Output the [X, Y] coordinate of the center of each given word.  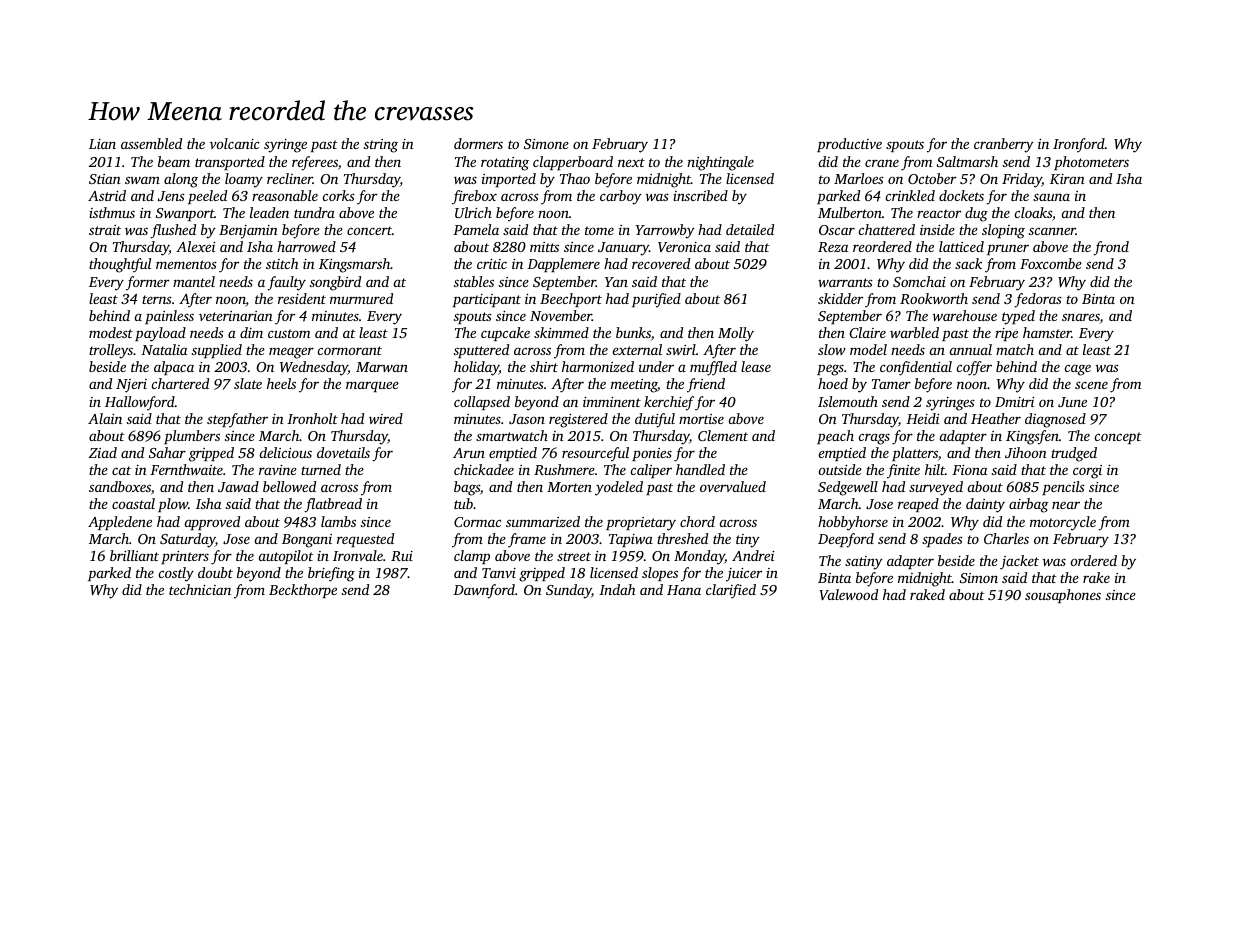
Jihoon [1026, 452]
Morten [569, 487]
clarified [731, 591]
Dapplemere [563, 265]
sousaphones [1063, 596]
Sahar [167, 452]
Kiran [1067, 179]
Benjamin [248, 232]
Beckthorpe [303, 591]
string [381, 146]
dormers [478, 143]
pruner [1008, 249]
